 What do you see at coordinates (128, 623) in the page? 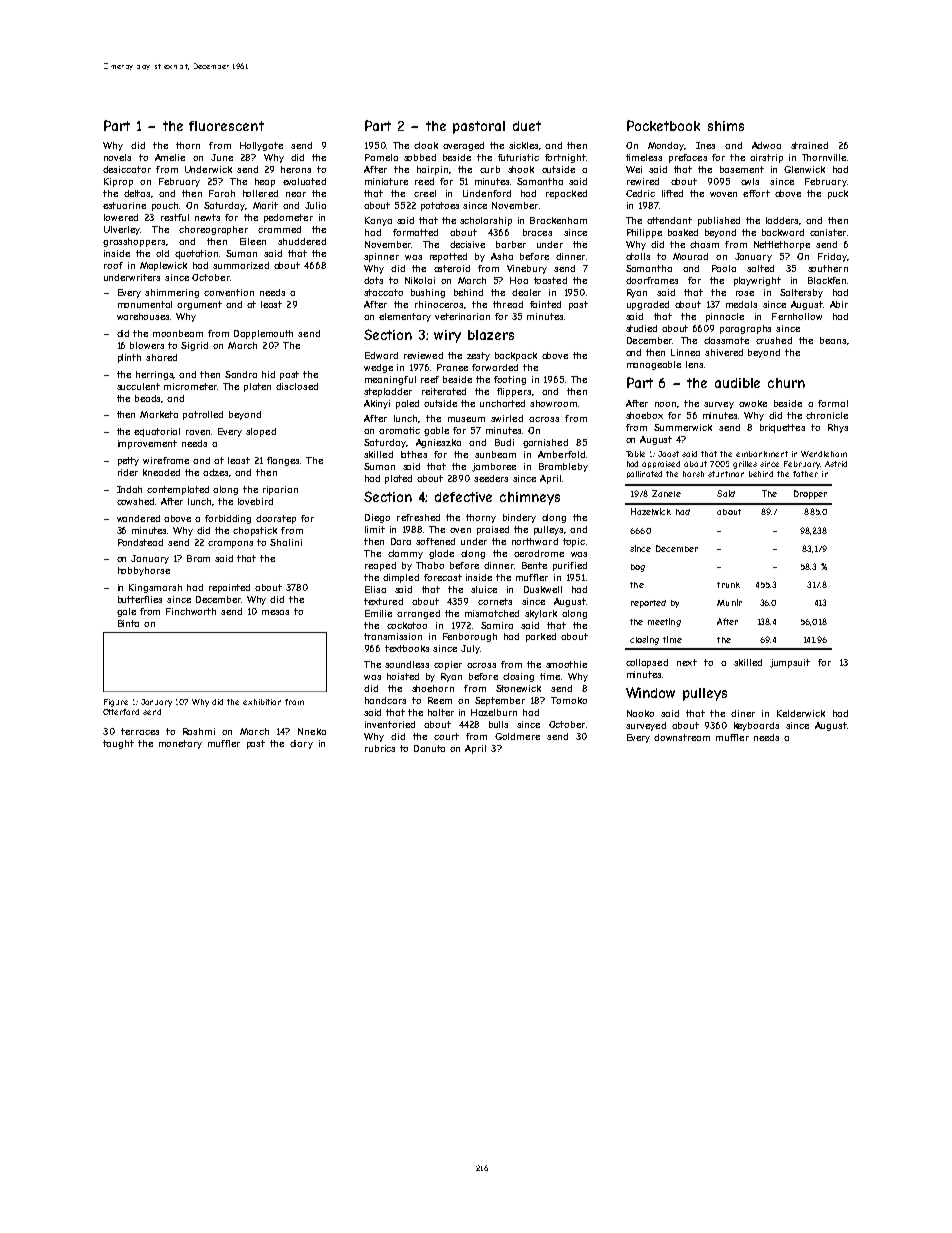
I see `Binta` at bounding box center [128, 623].
